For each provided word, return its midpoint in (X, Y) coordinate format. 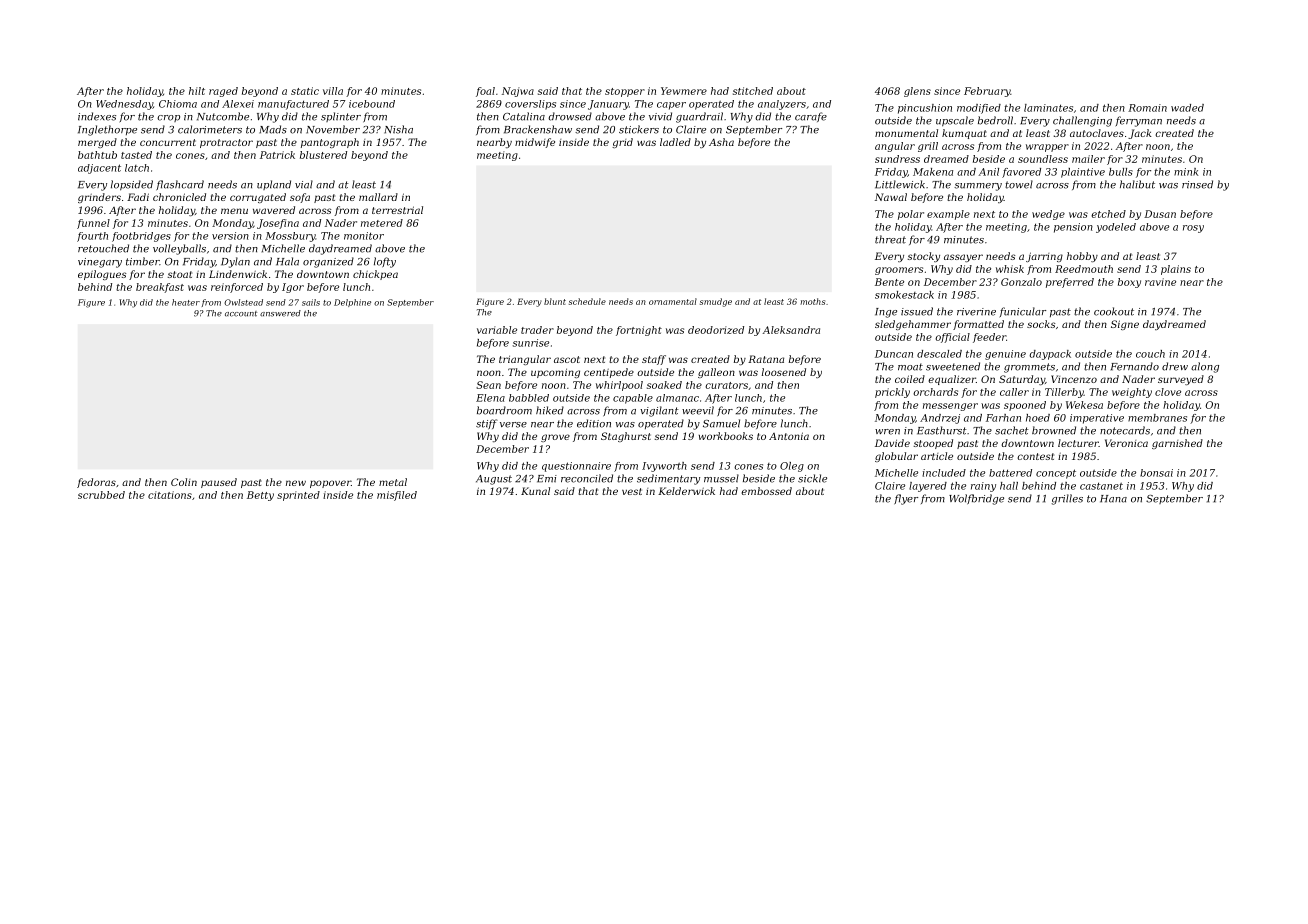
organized (328, 262)
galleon (716, 373)
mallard (378, 197)
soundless (1043, 159)
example (948, 215)
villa (333, 91)
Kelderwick (686, 491)
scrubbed (101, 495)
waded (1187, 108)
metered (382, 223)
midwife (535, 143)
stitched (753, 91)
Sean (488, 385)
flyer (906, 499)
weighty (1132, 393)
